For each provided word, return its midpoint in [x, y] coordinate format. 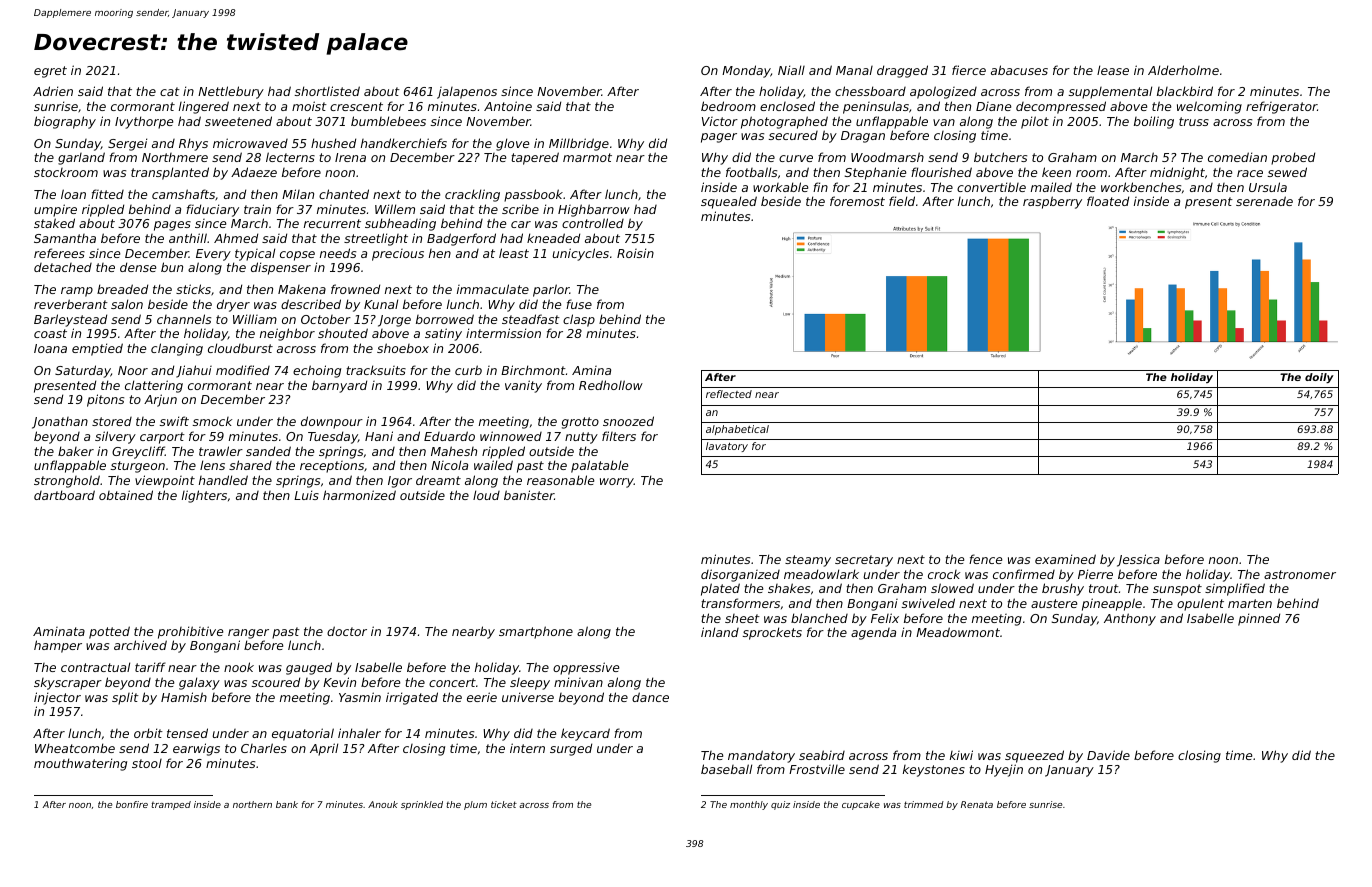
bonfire [132, 804]
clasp [579, 320]
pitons [105, 400]
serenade [1264, 201]
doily [1319, 378]
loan [73, 194]
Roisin [635, 253]
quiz [780, 805]
